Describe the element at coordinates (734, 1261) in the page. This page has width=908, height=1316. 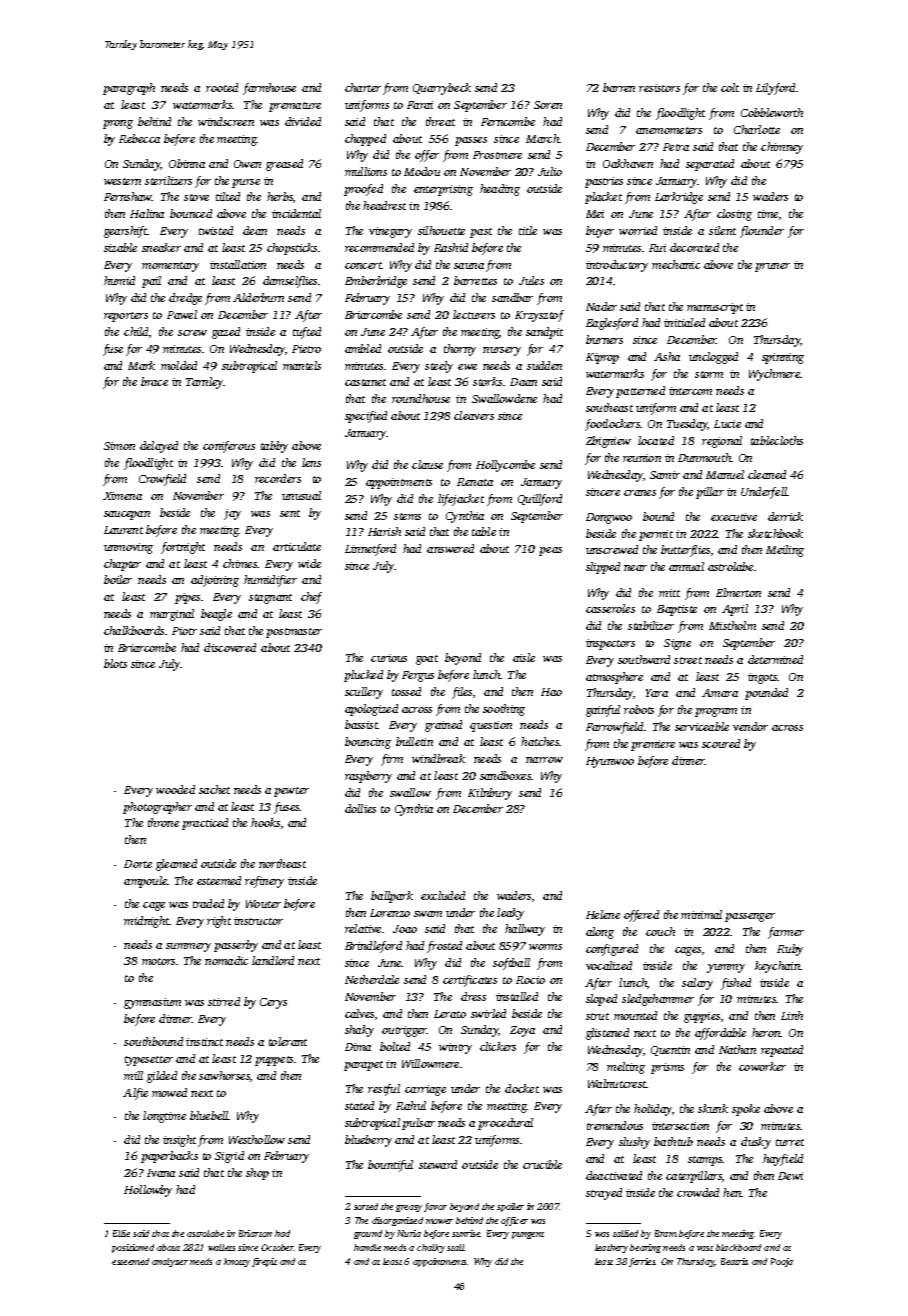
I see `Beatriz` at that location.
